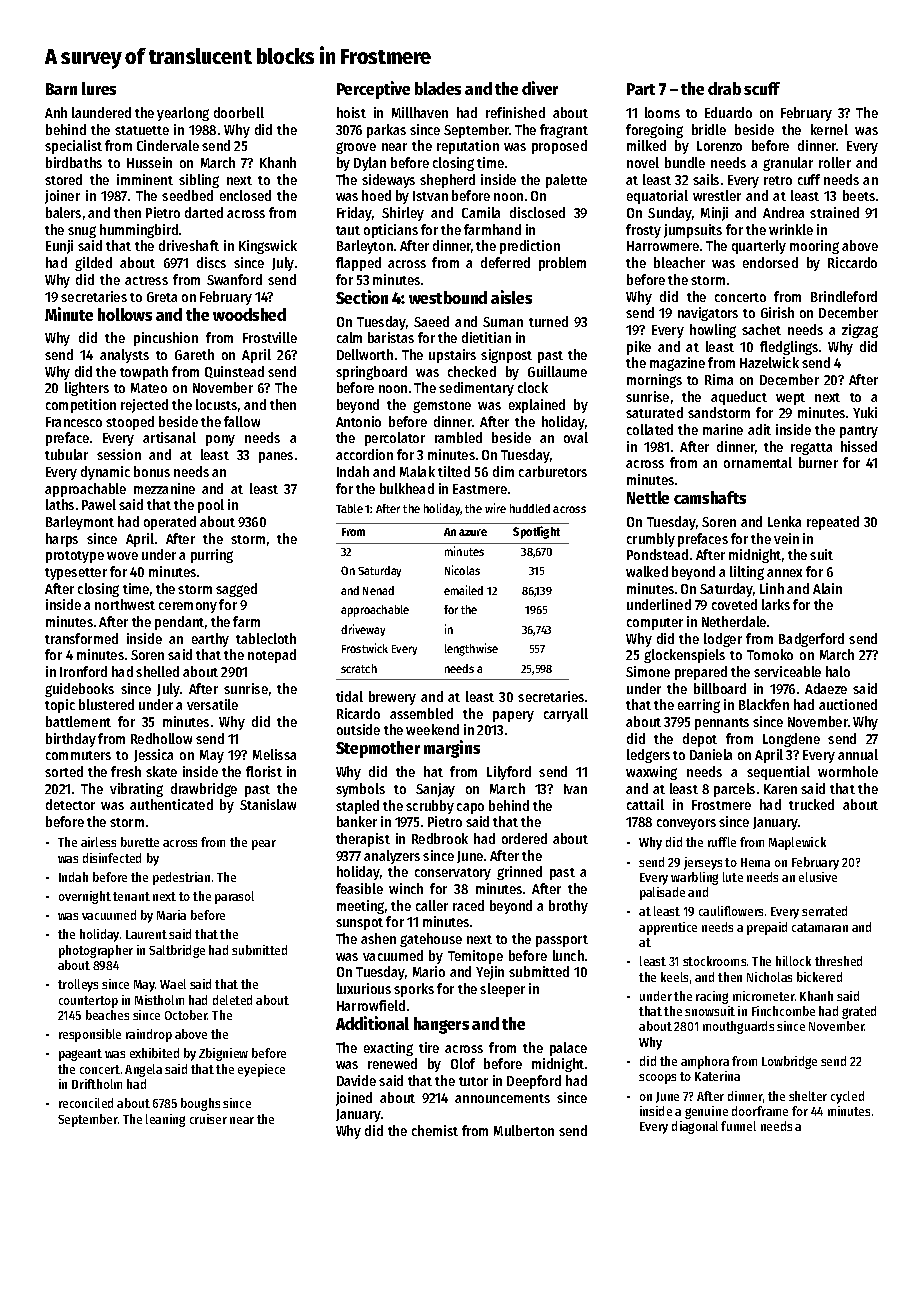 This document has height=1308, width=924. What do you see at coordinates (759, 429) in the document?
I see `adit` at bounding box center [759, 429].
